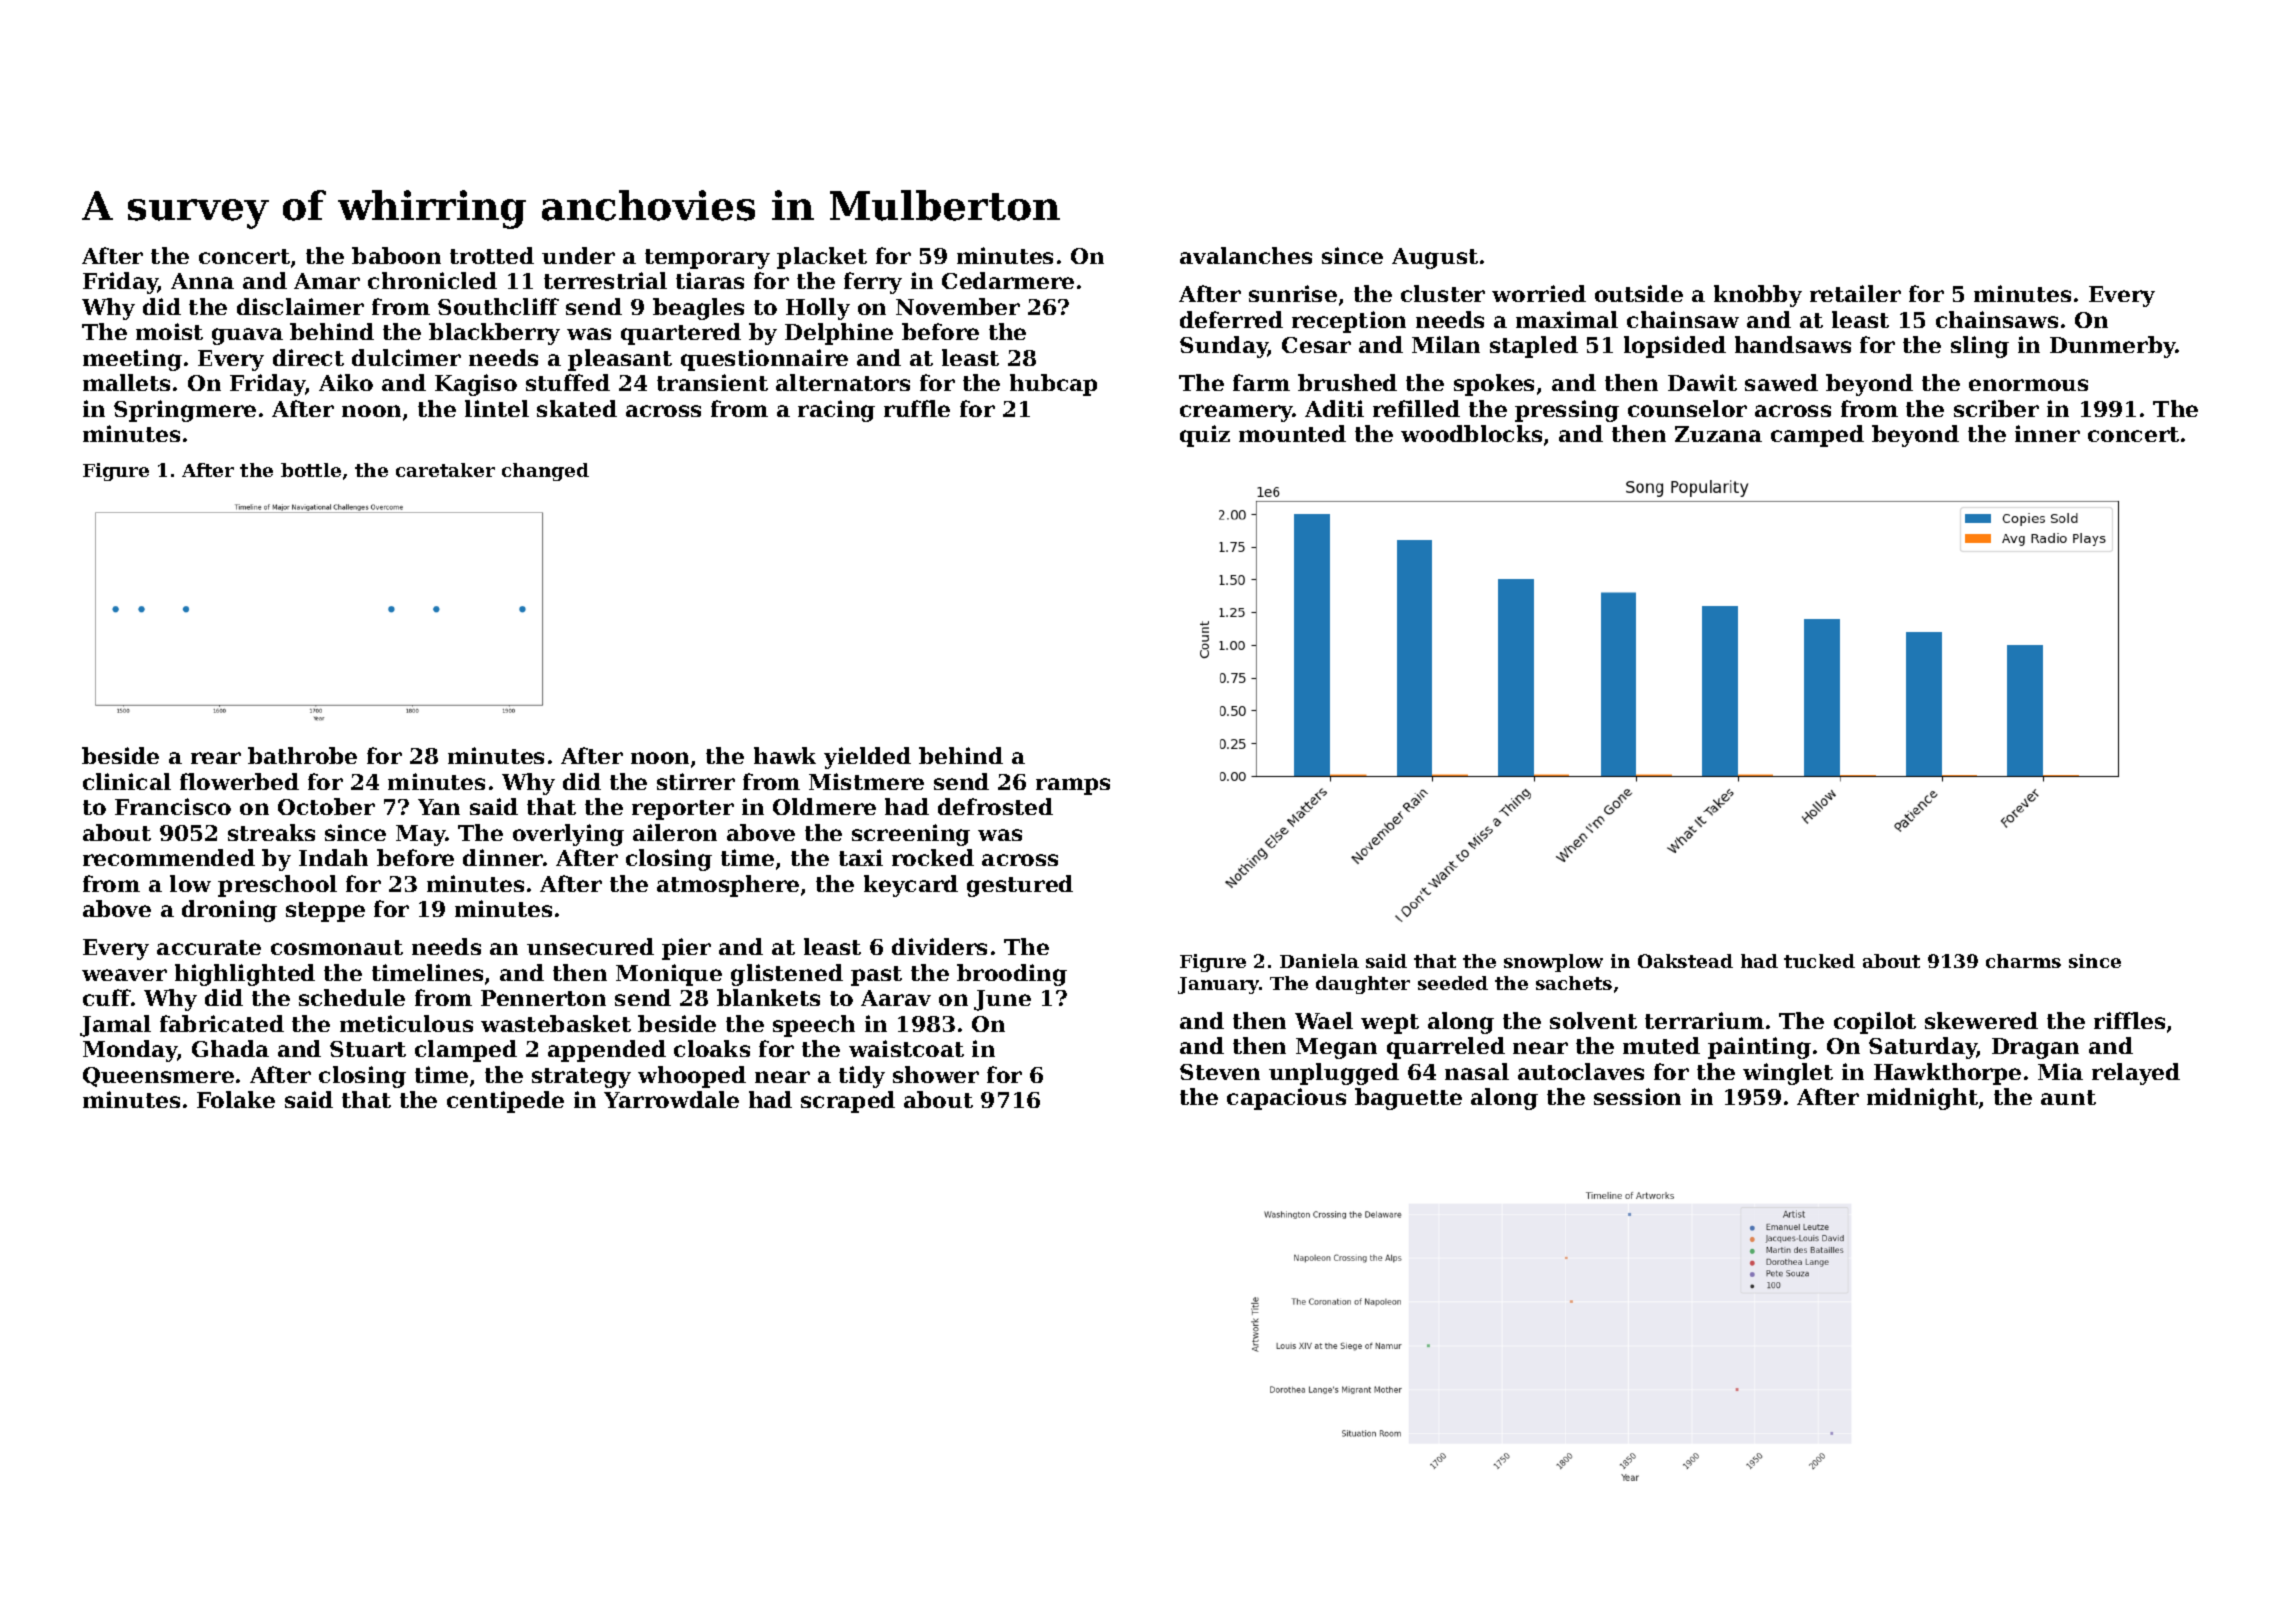  What do you see at coordinates (396, 255) in the document?
I see `baboon` at bounding box center [396, 255].
